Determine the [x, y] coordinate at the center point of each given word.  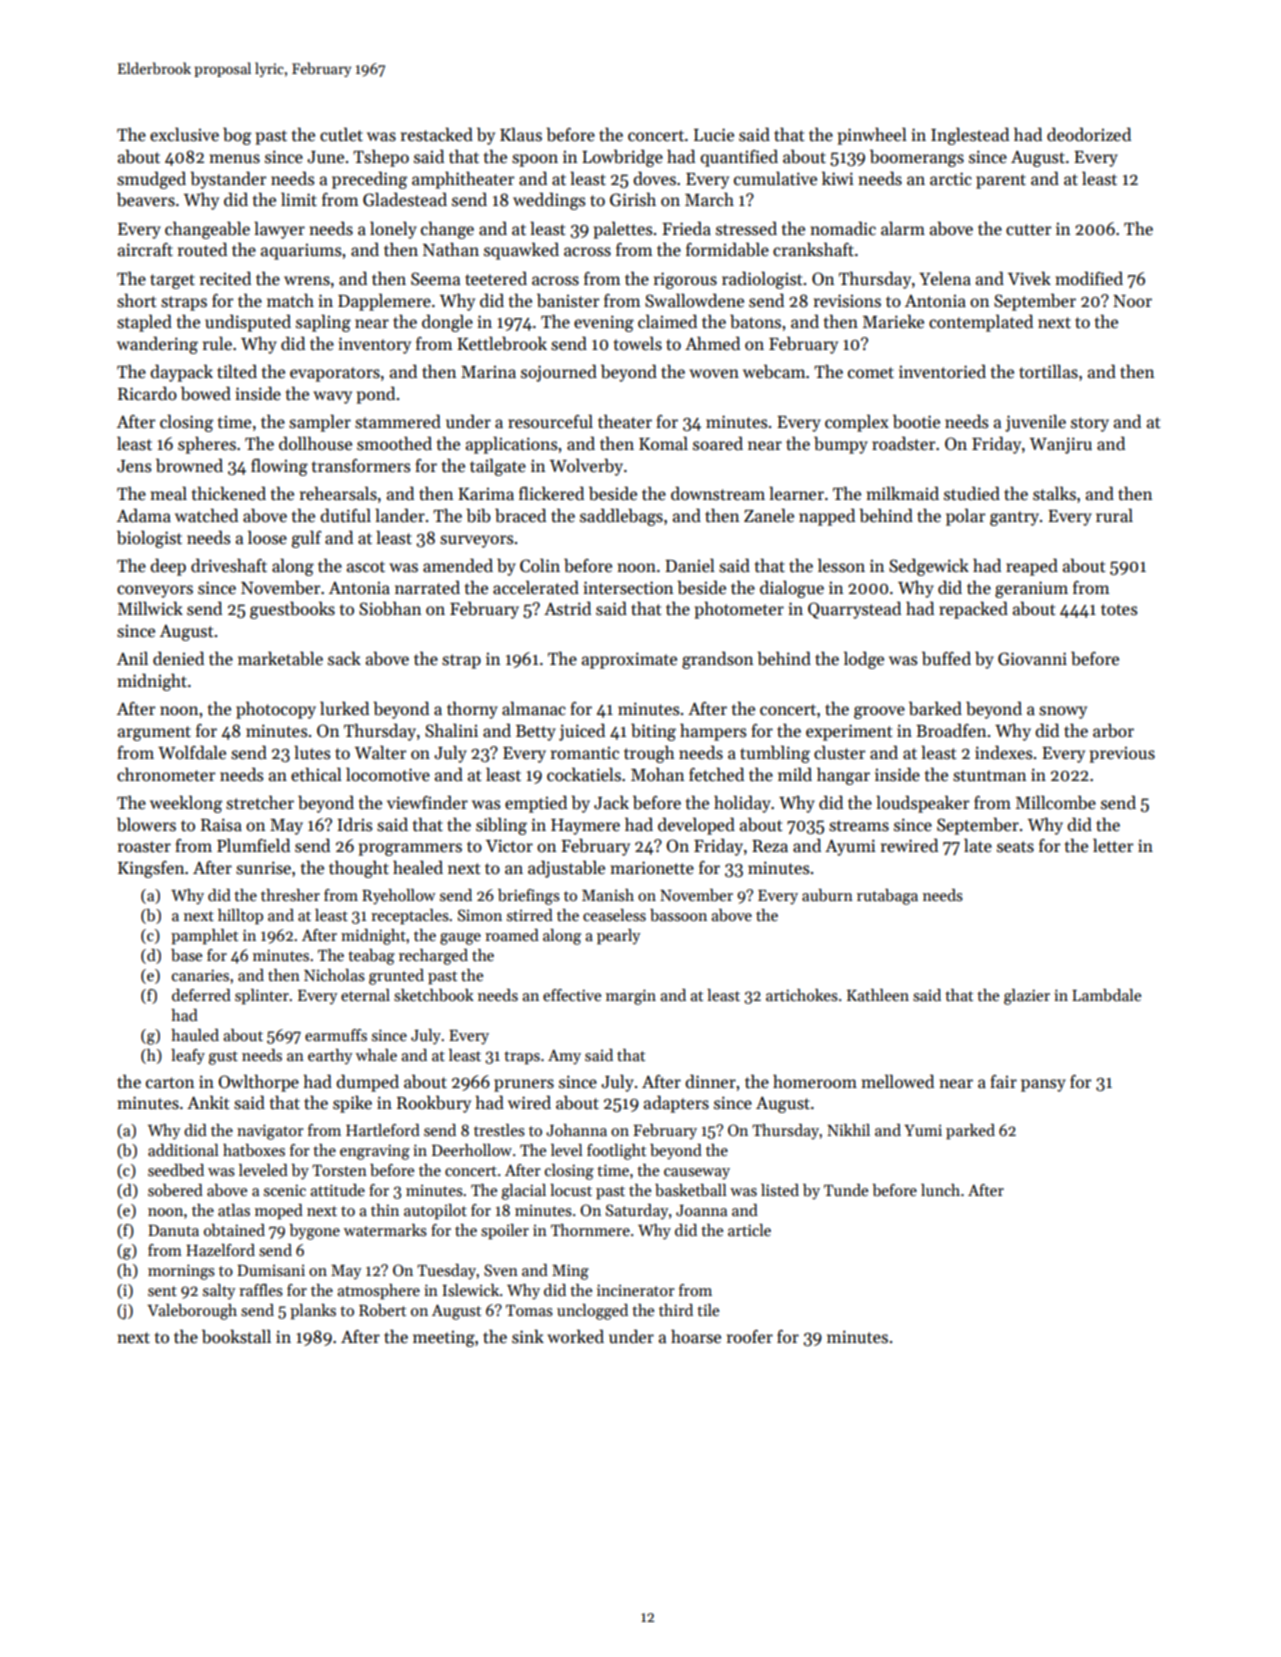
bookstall [236, 1336]
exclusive [184, 134]
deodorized [1089, 134]
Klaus [521, 134]
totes [1119, 610]
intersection [628, 588]
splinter [262, 997]
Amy [564, 1057]
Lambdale [1106, 995]
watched [206, 515]
